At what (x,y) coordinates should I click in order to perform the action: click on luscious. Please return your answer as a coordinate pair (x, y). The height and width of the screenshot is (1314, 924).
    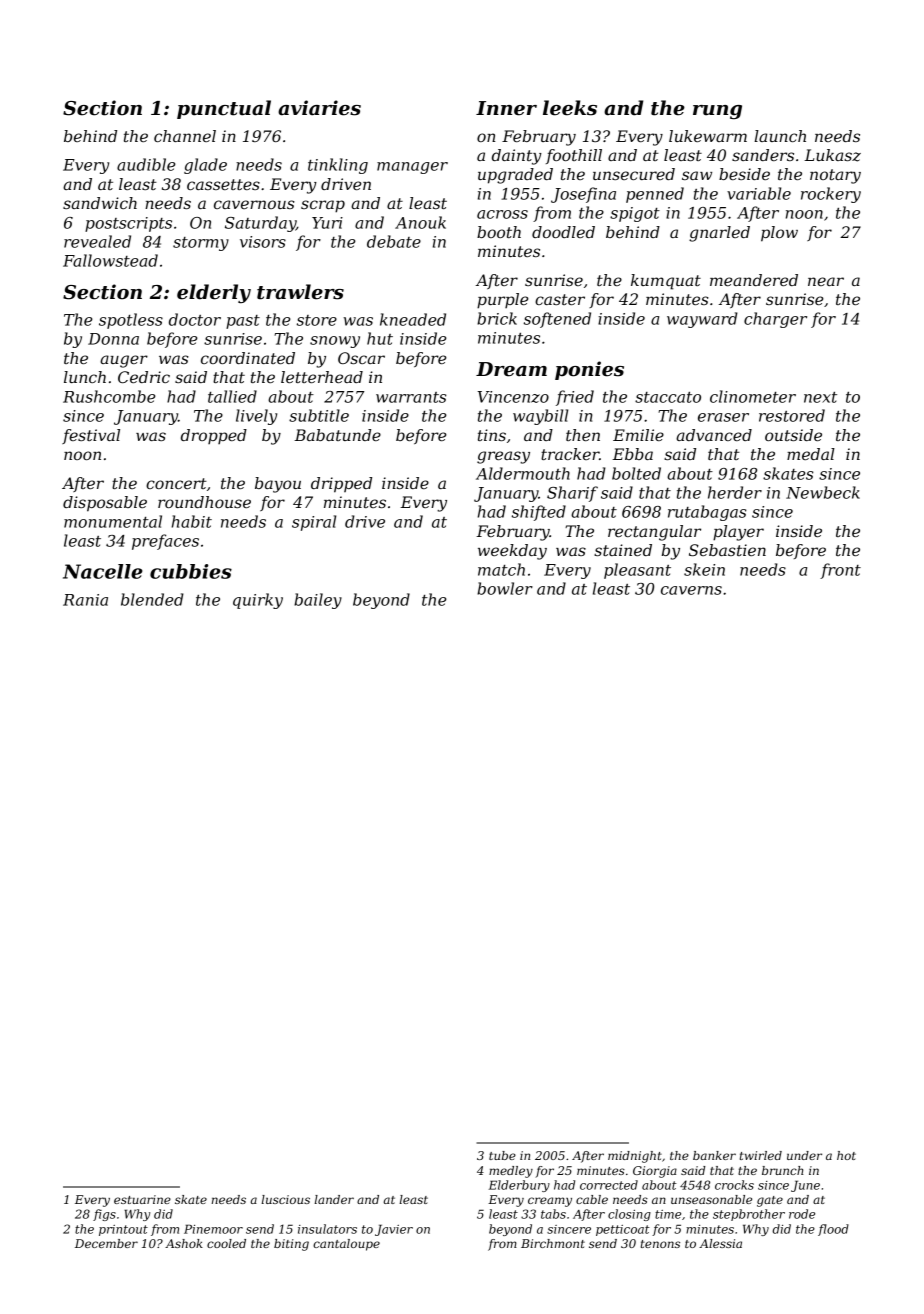
    Looking at the image, I should click on (285, 1199).
